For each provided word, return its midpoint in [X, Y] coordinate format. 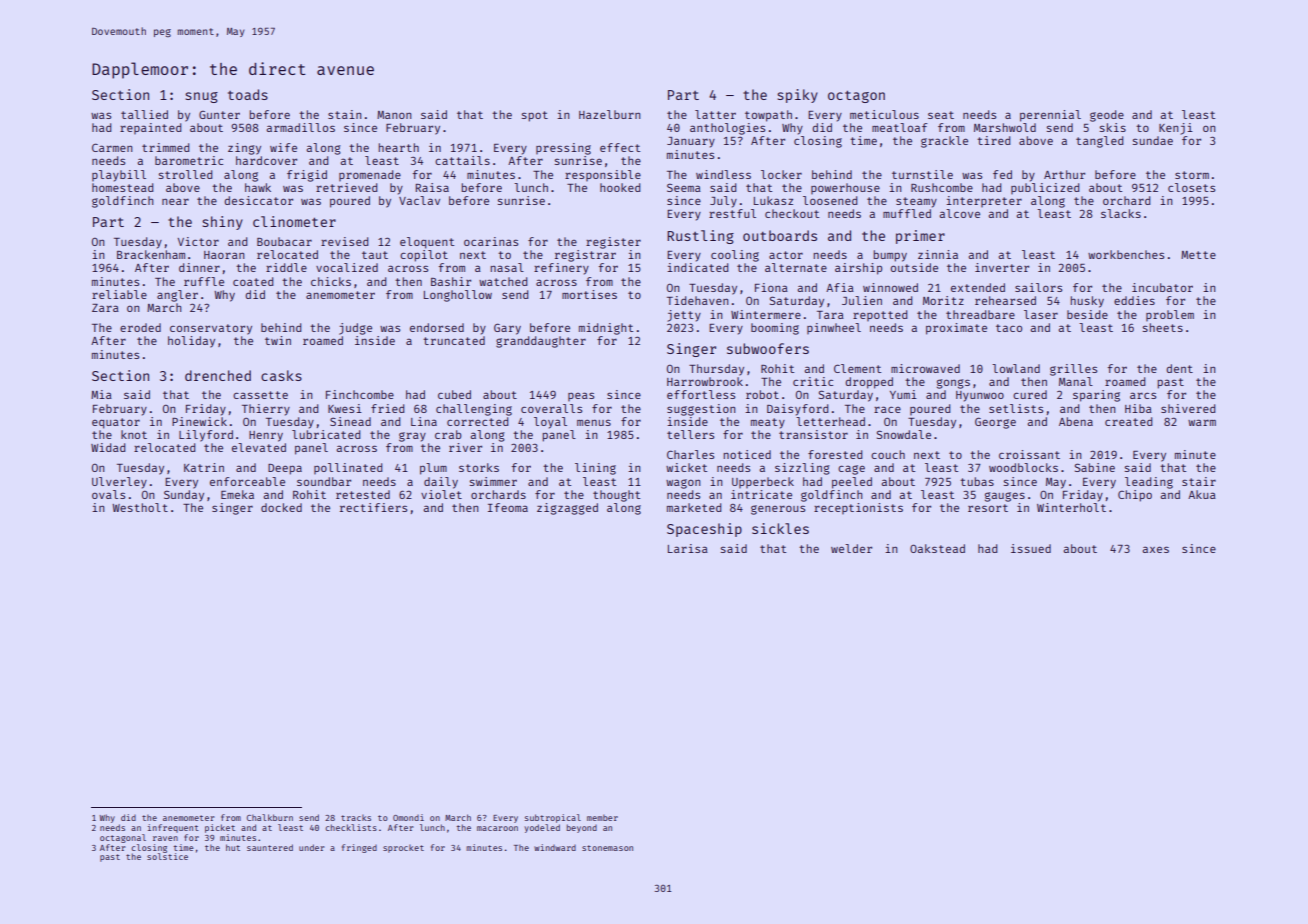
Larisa [688, 548]
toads [248, 94]
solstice [167, 856]
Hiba [1138, 408]
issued [1031, 548]
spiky [797, 96]
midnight [606, 329]
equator [116, 423]
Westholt [140, 507]
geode [1107, 116]
